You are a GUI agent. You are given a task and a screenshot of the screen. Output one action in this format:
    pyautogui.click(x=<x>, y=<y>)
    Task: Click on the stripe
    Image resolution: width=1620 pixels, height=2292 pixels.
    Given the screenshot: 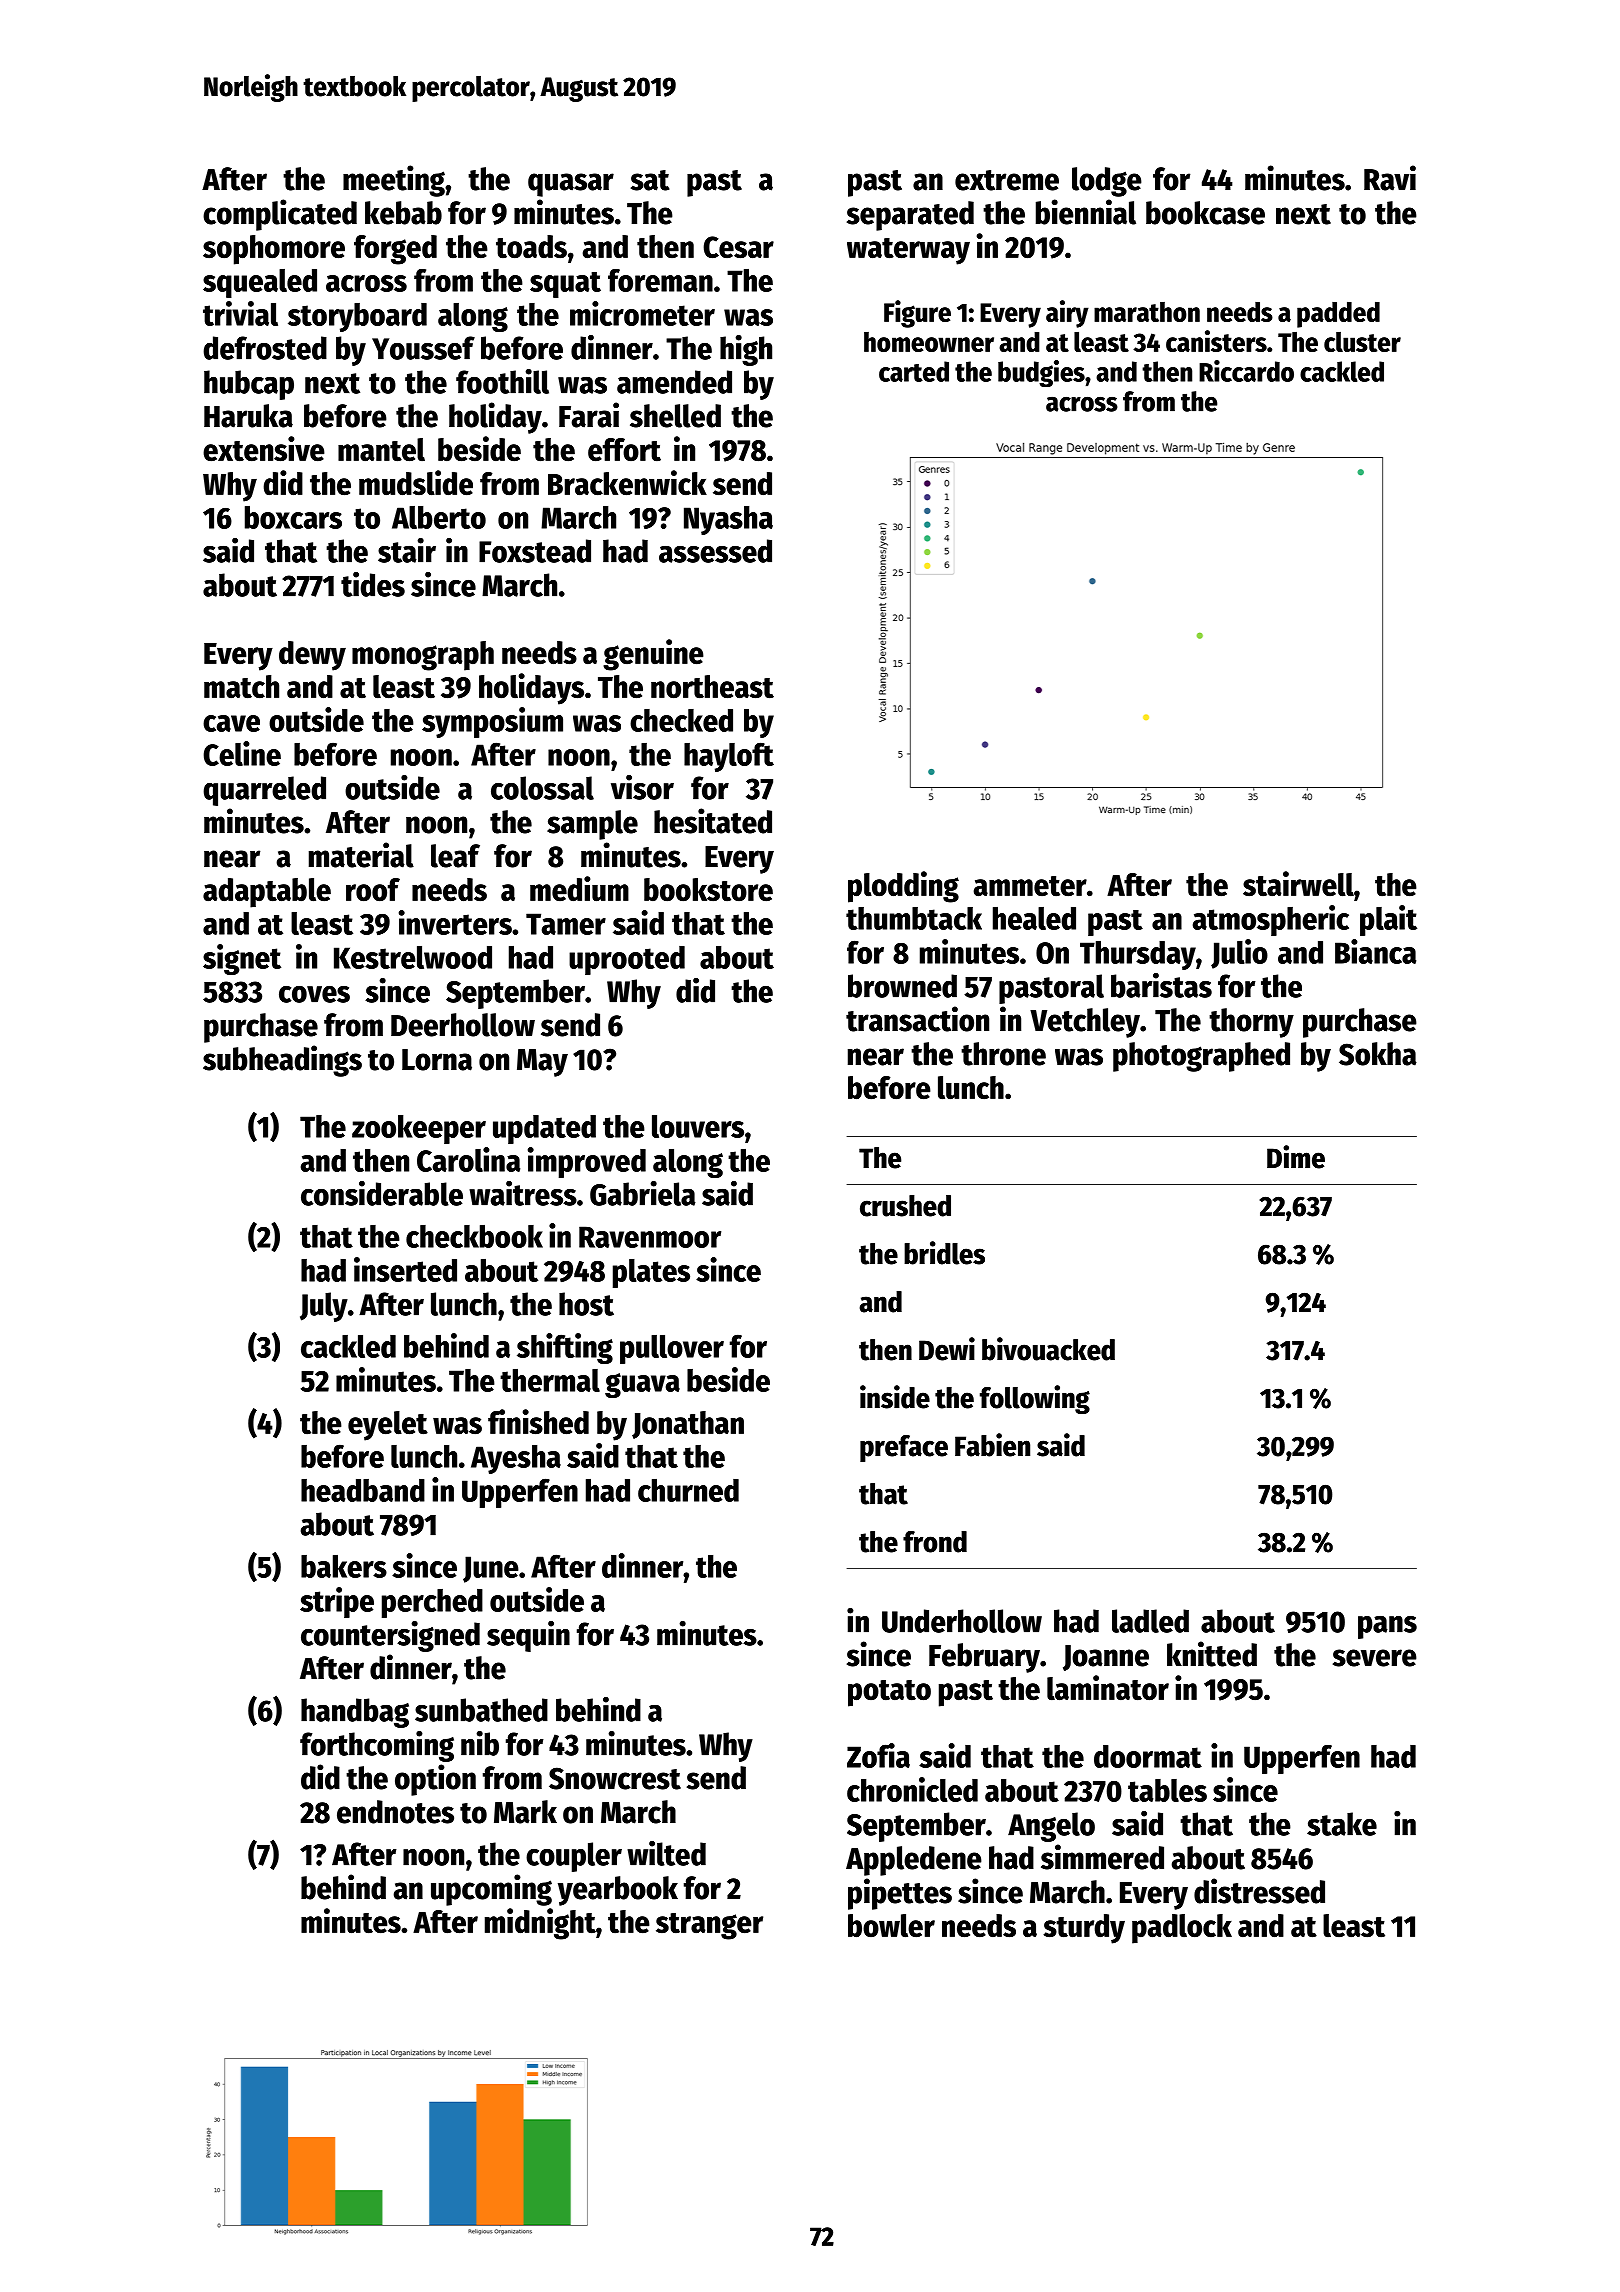 What is the action you would take?
    pyautogui.click(x=337, y=1602)
